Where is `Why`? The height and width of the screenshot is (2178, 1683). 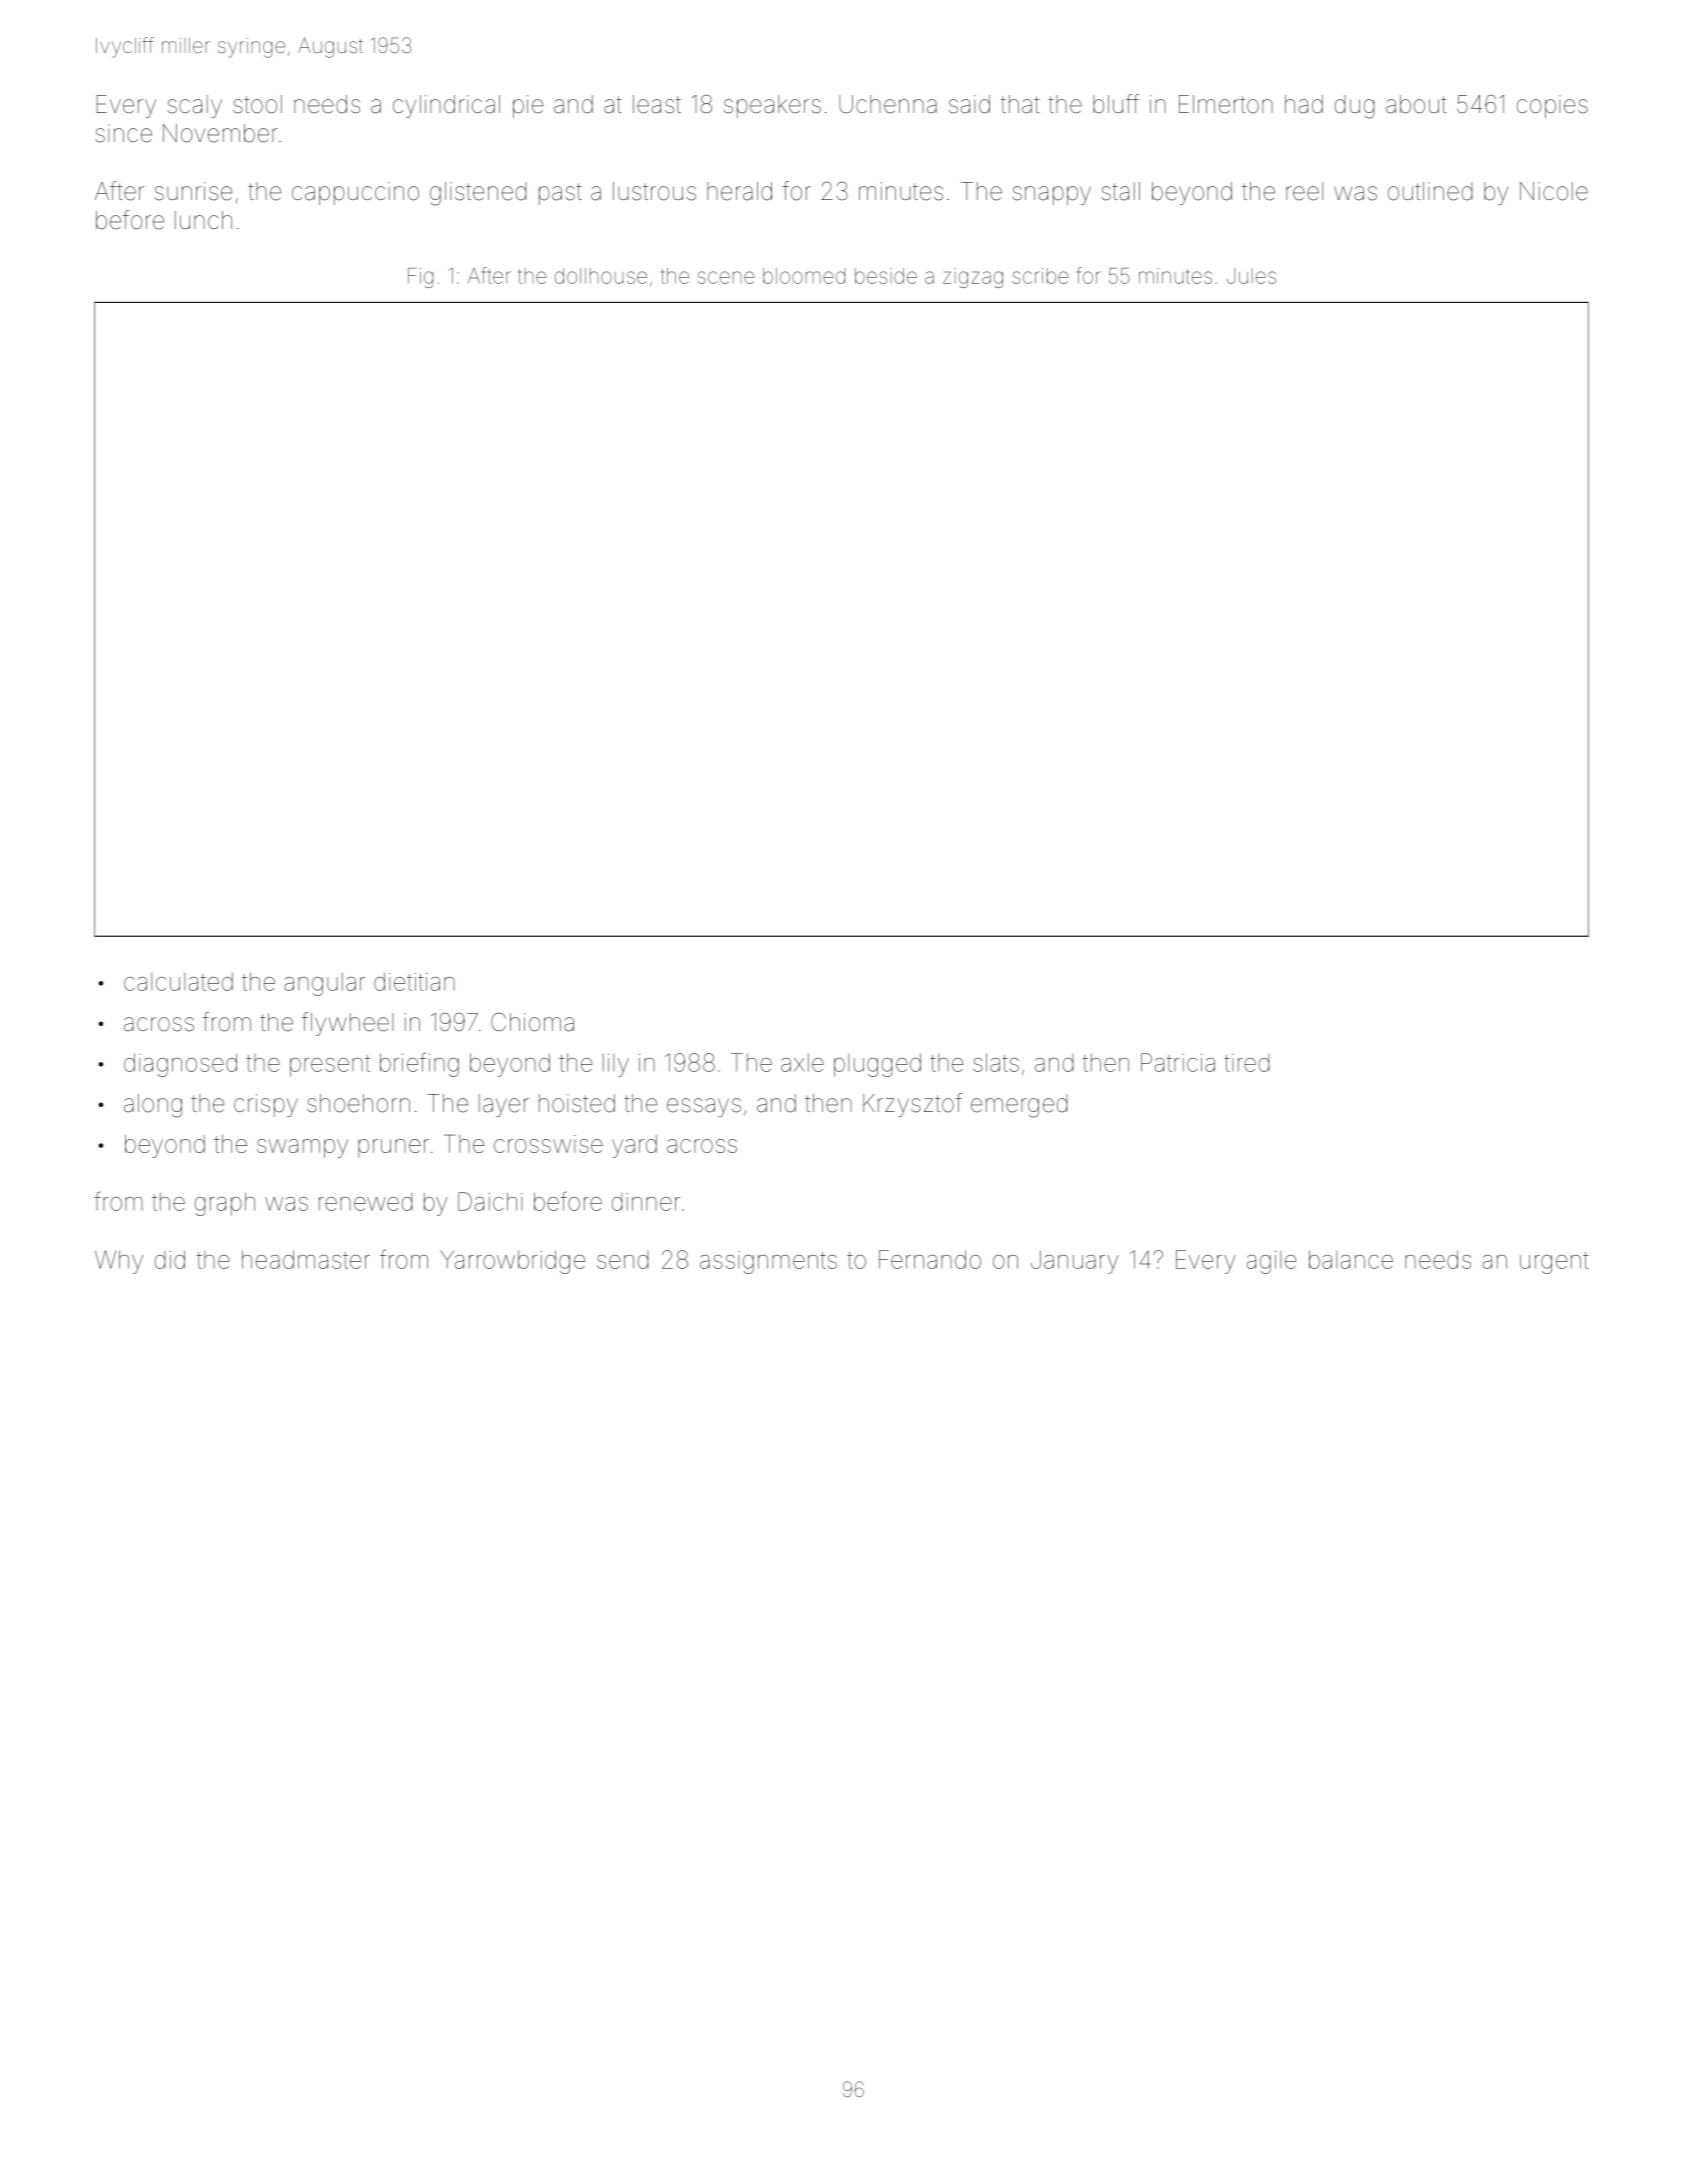
Why is located at coordinates (119, 1262).
